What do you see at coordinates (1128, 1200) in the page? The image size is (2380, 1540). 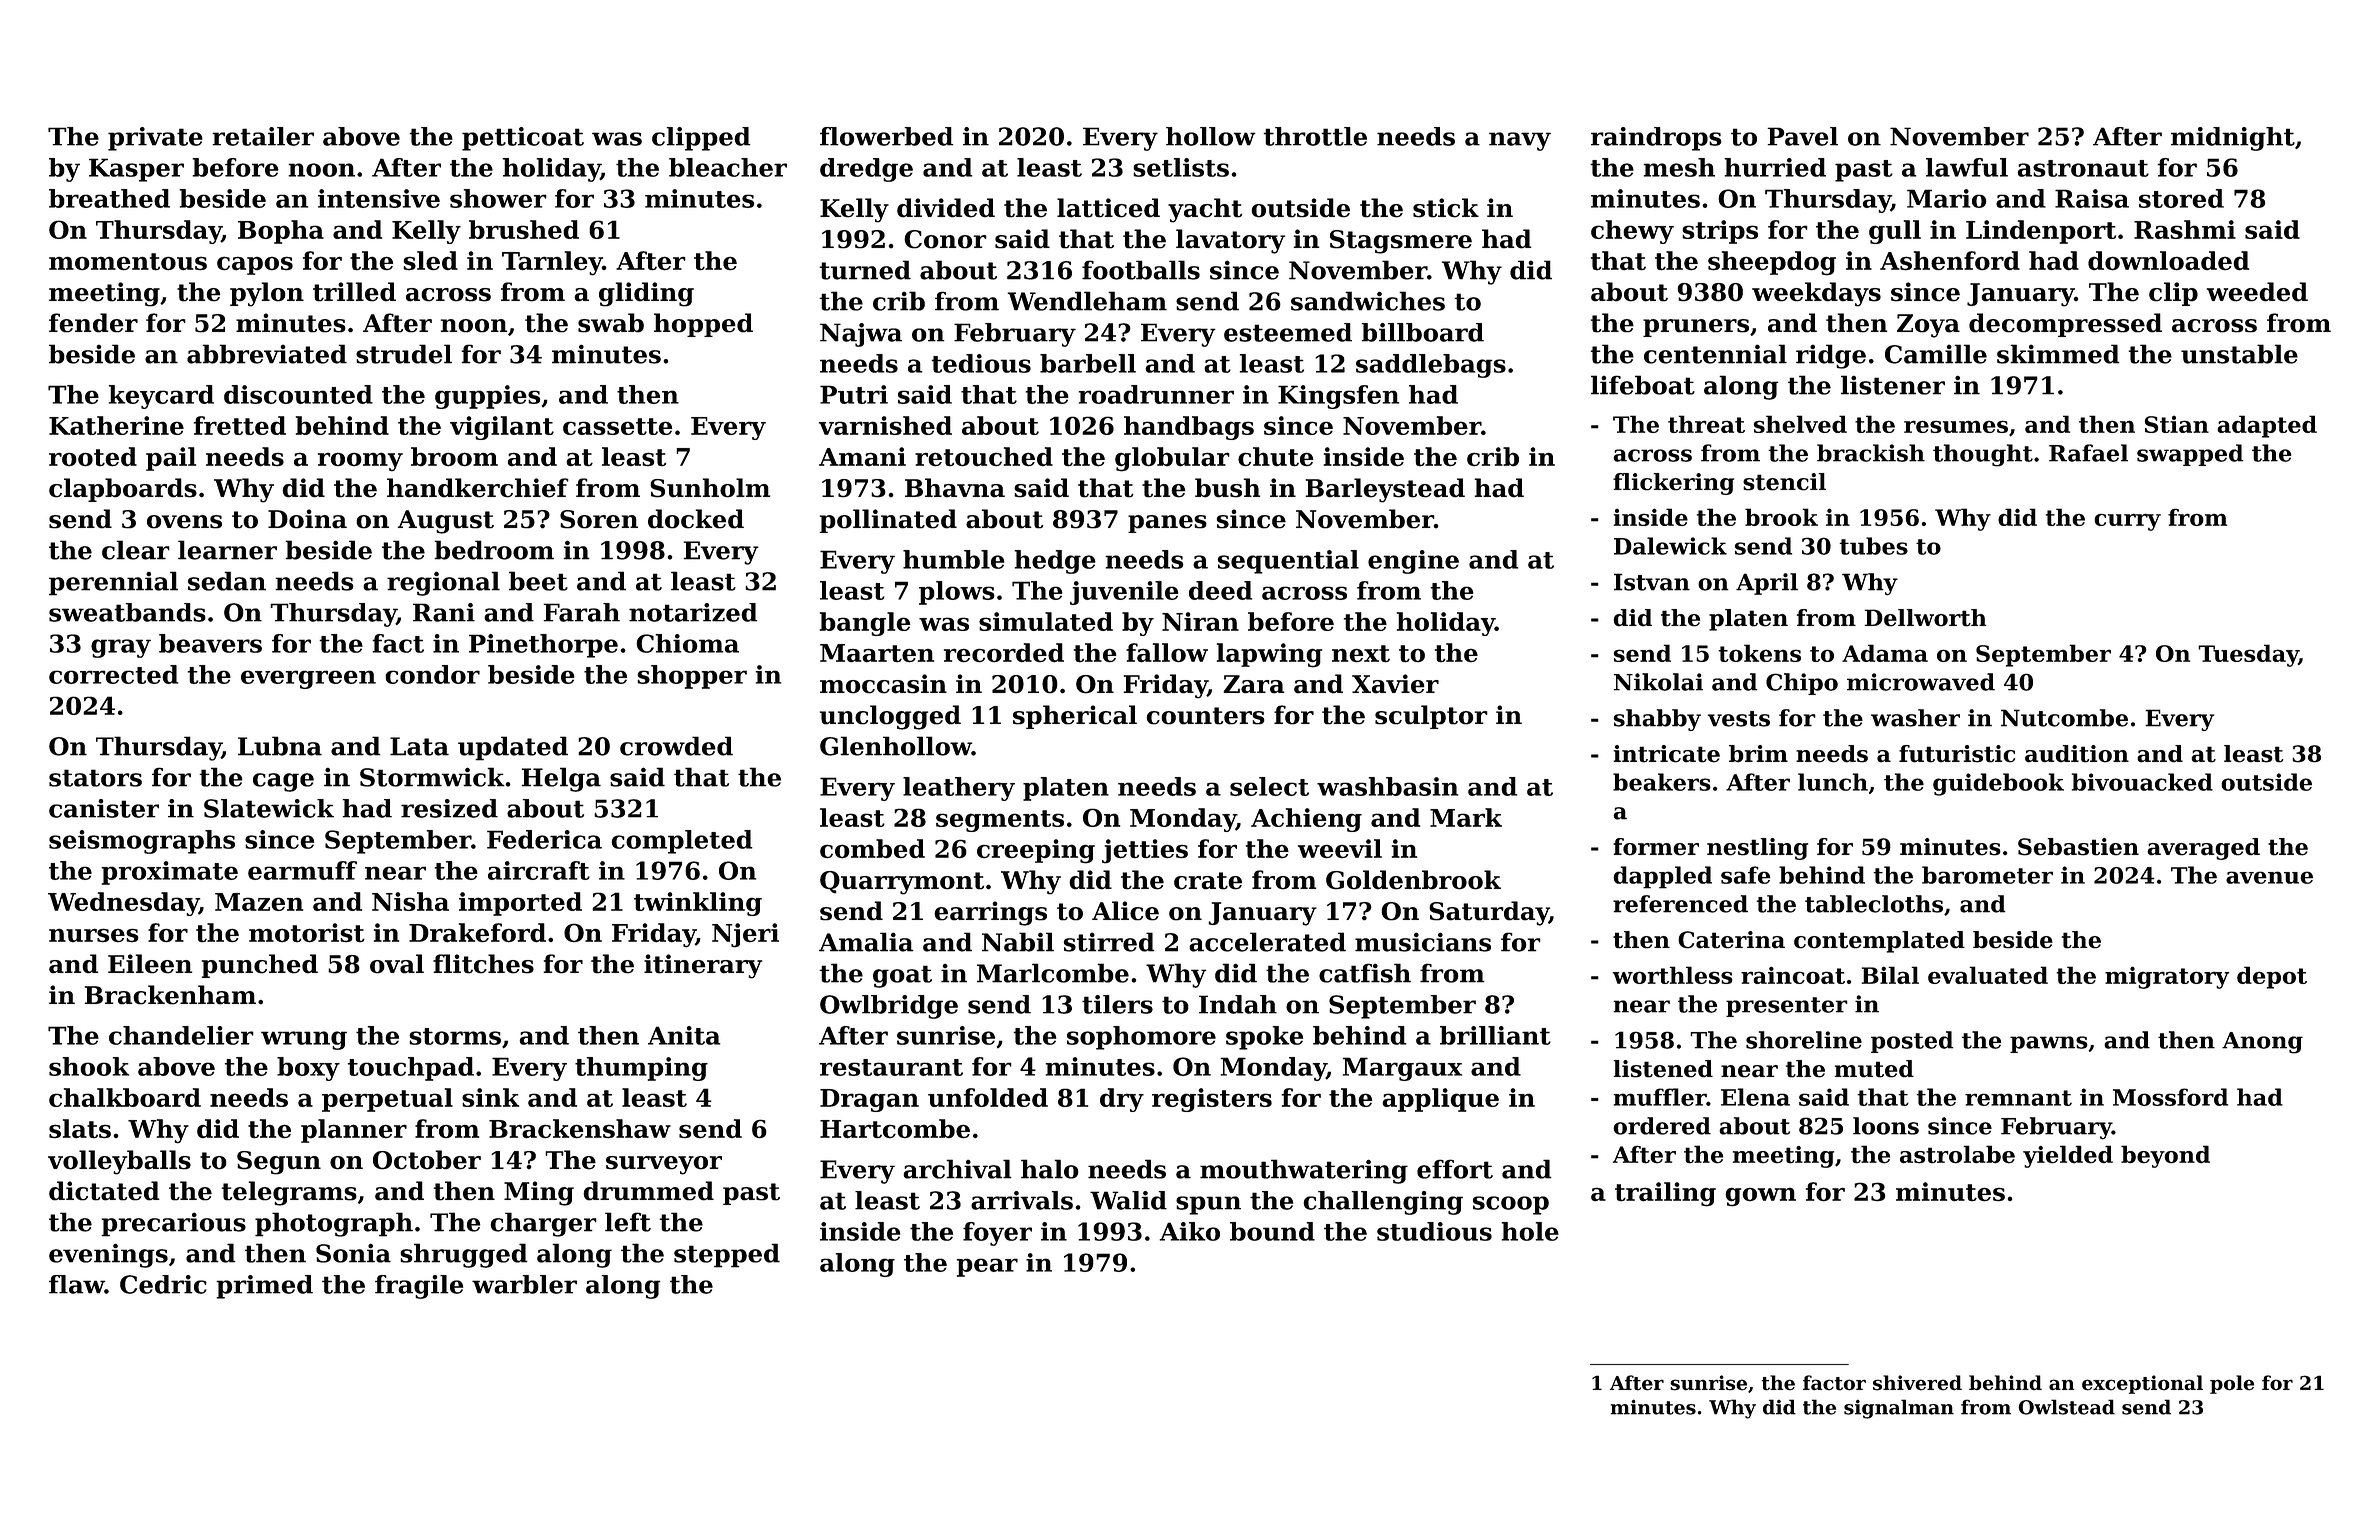 I see `Walid` at bounding box center [1128, 1200].
